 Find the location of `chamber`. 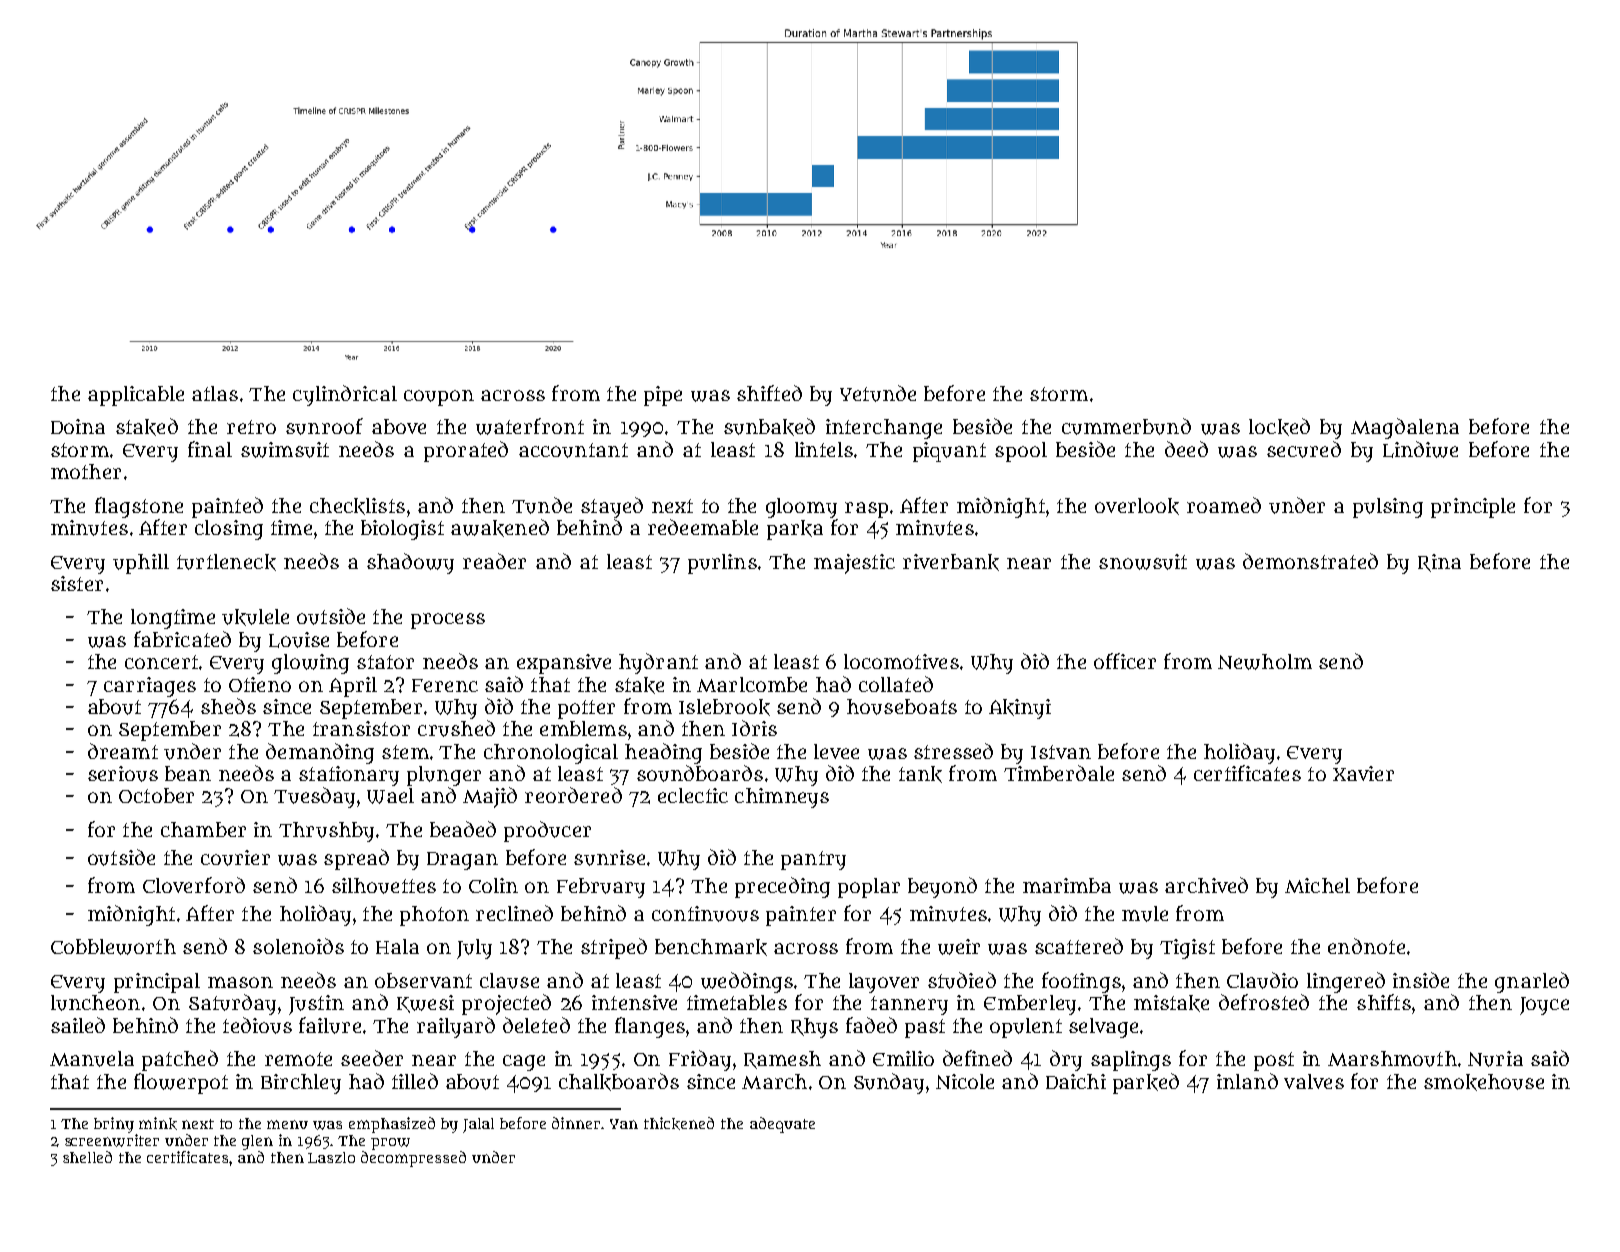

chamber is located at coordinates (203, 829).
